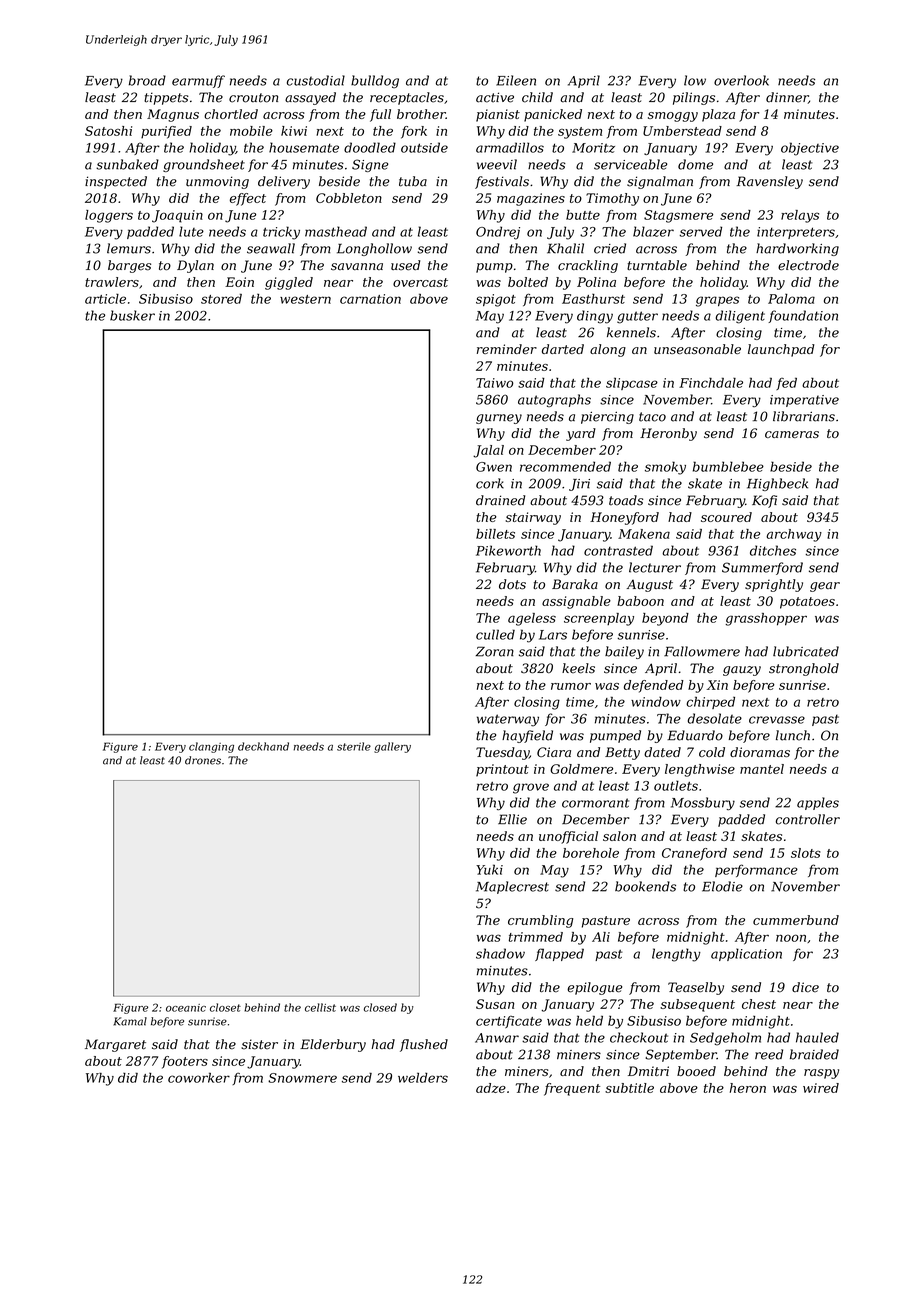  I want to click on clanging, so click(211, 747).
